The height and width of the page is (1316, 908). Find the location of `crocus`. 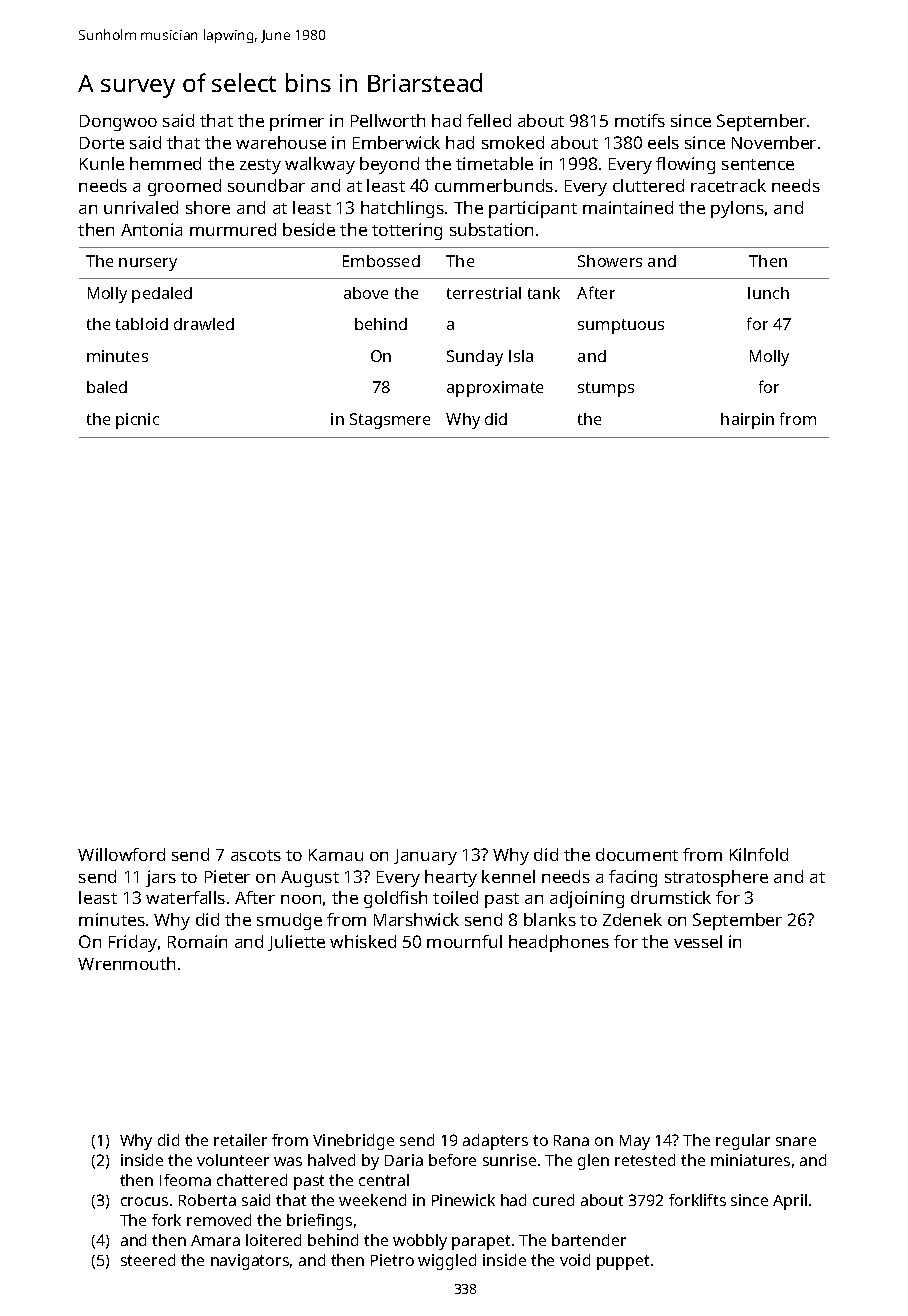

crocus is located at coordinates (144, 1201).
